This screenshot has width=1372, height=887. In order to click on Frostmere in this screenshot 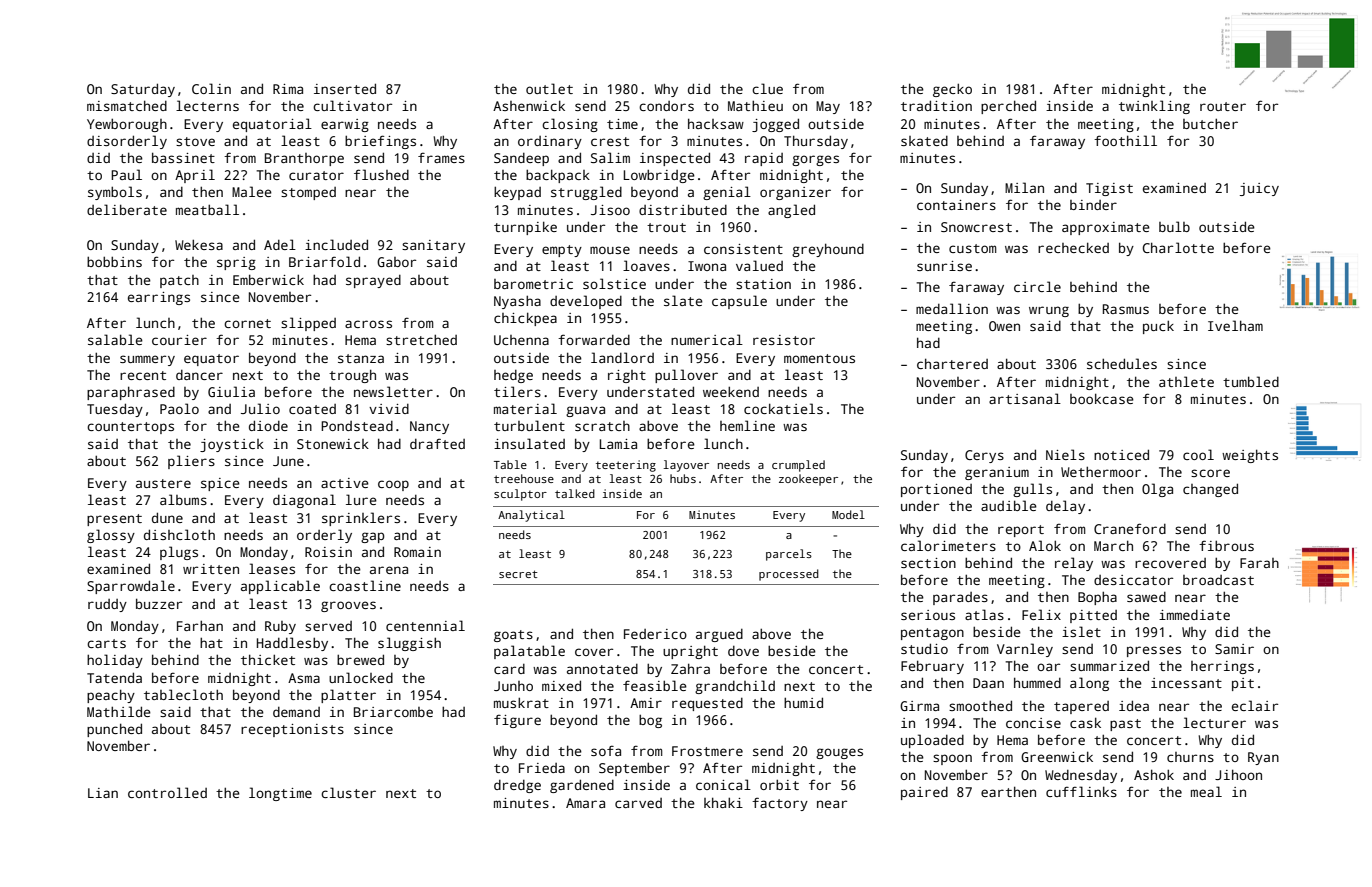, I will do `click(707, 751)`.
